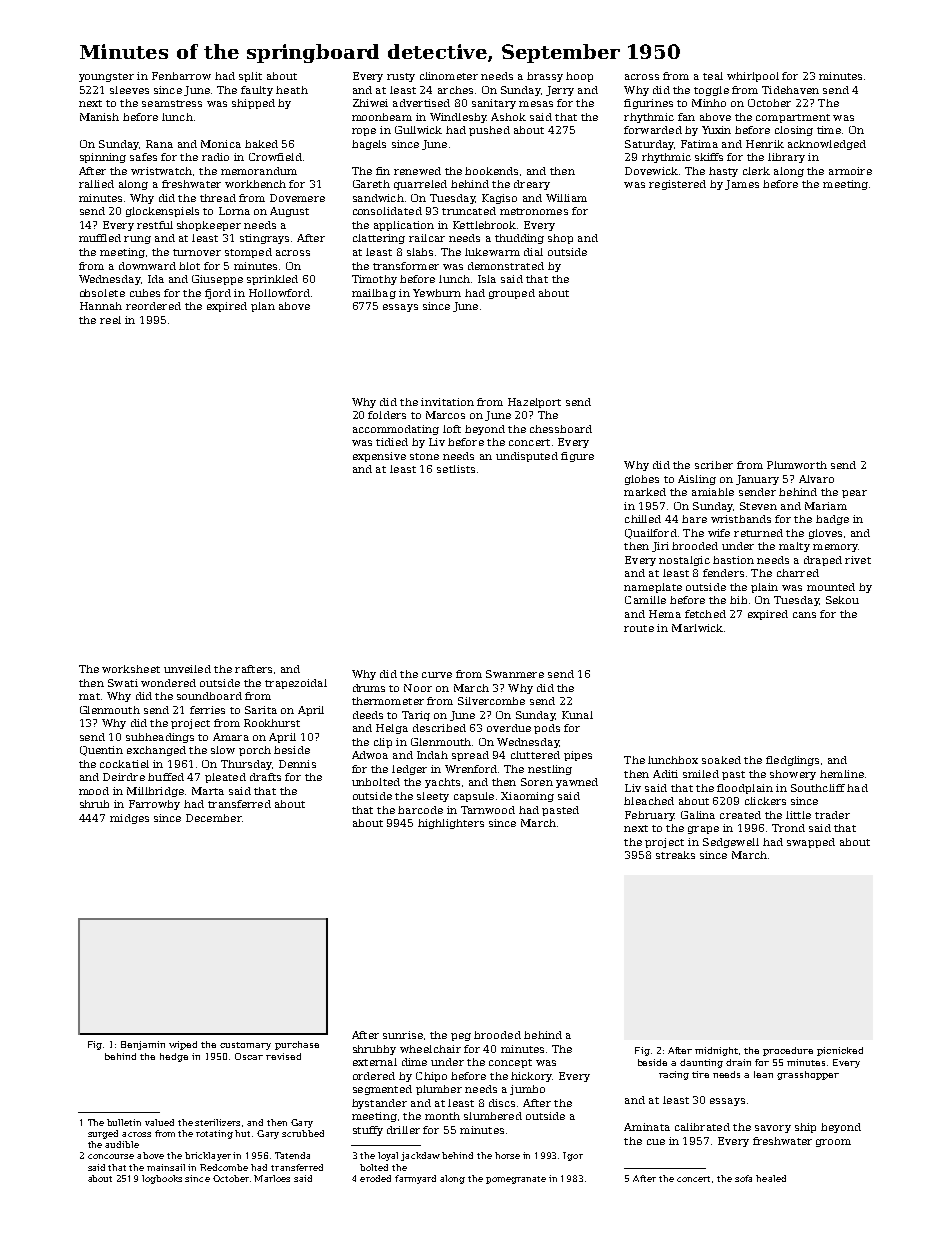 This document has width=952, height=1233. I want to click on safes, so click(143, 157).
